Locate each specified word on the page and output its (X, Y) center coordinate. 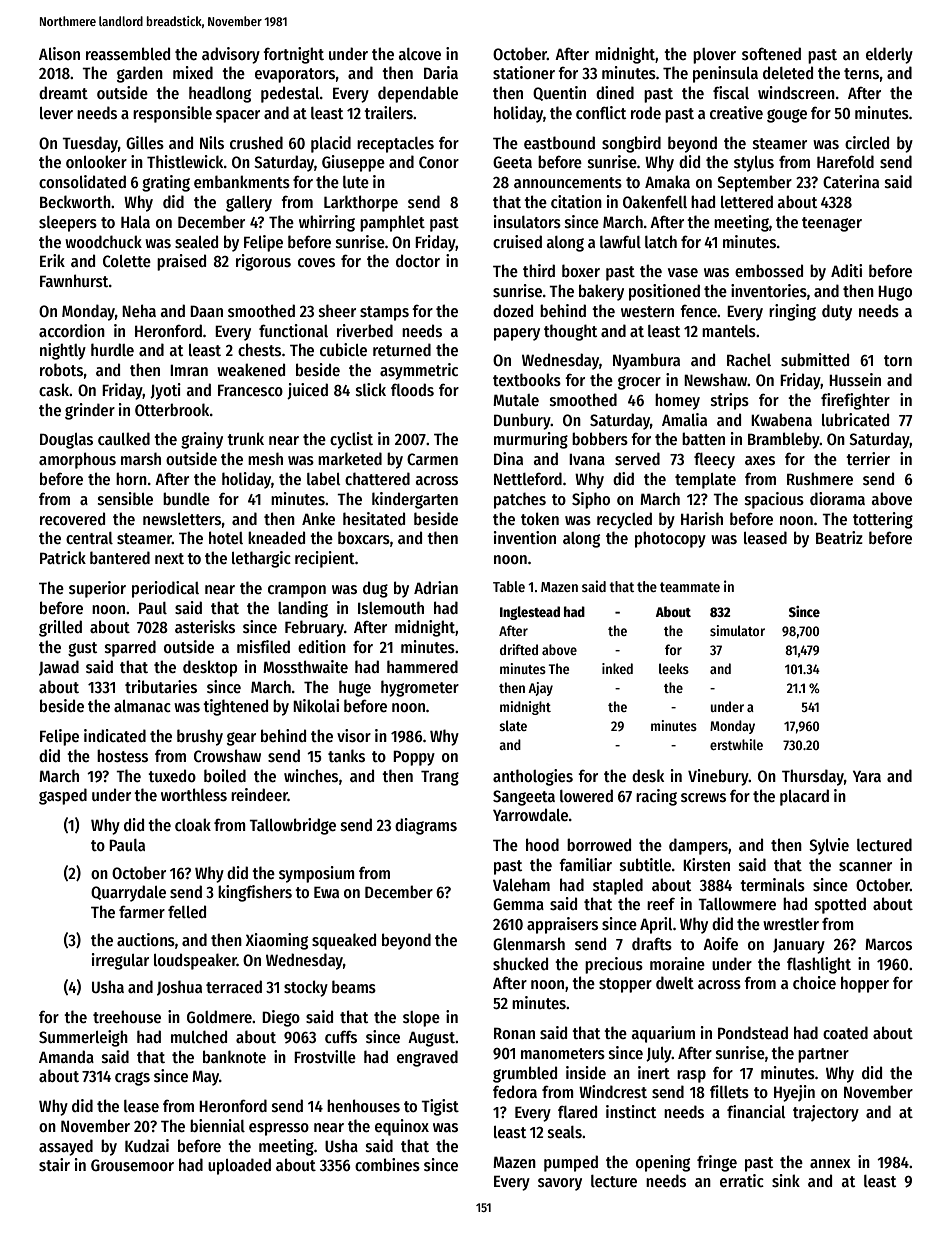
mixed (193, 72)
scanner (865, 867)
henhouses (363, 1106)
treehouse (127, 1016)
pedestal (290, 94)
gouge (787, 116)
